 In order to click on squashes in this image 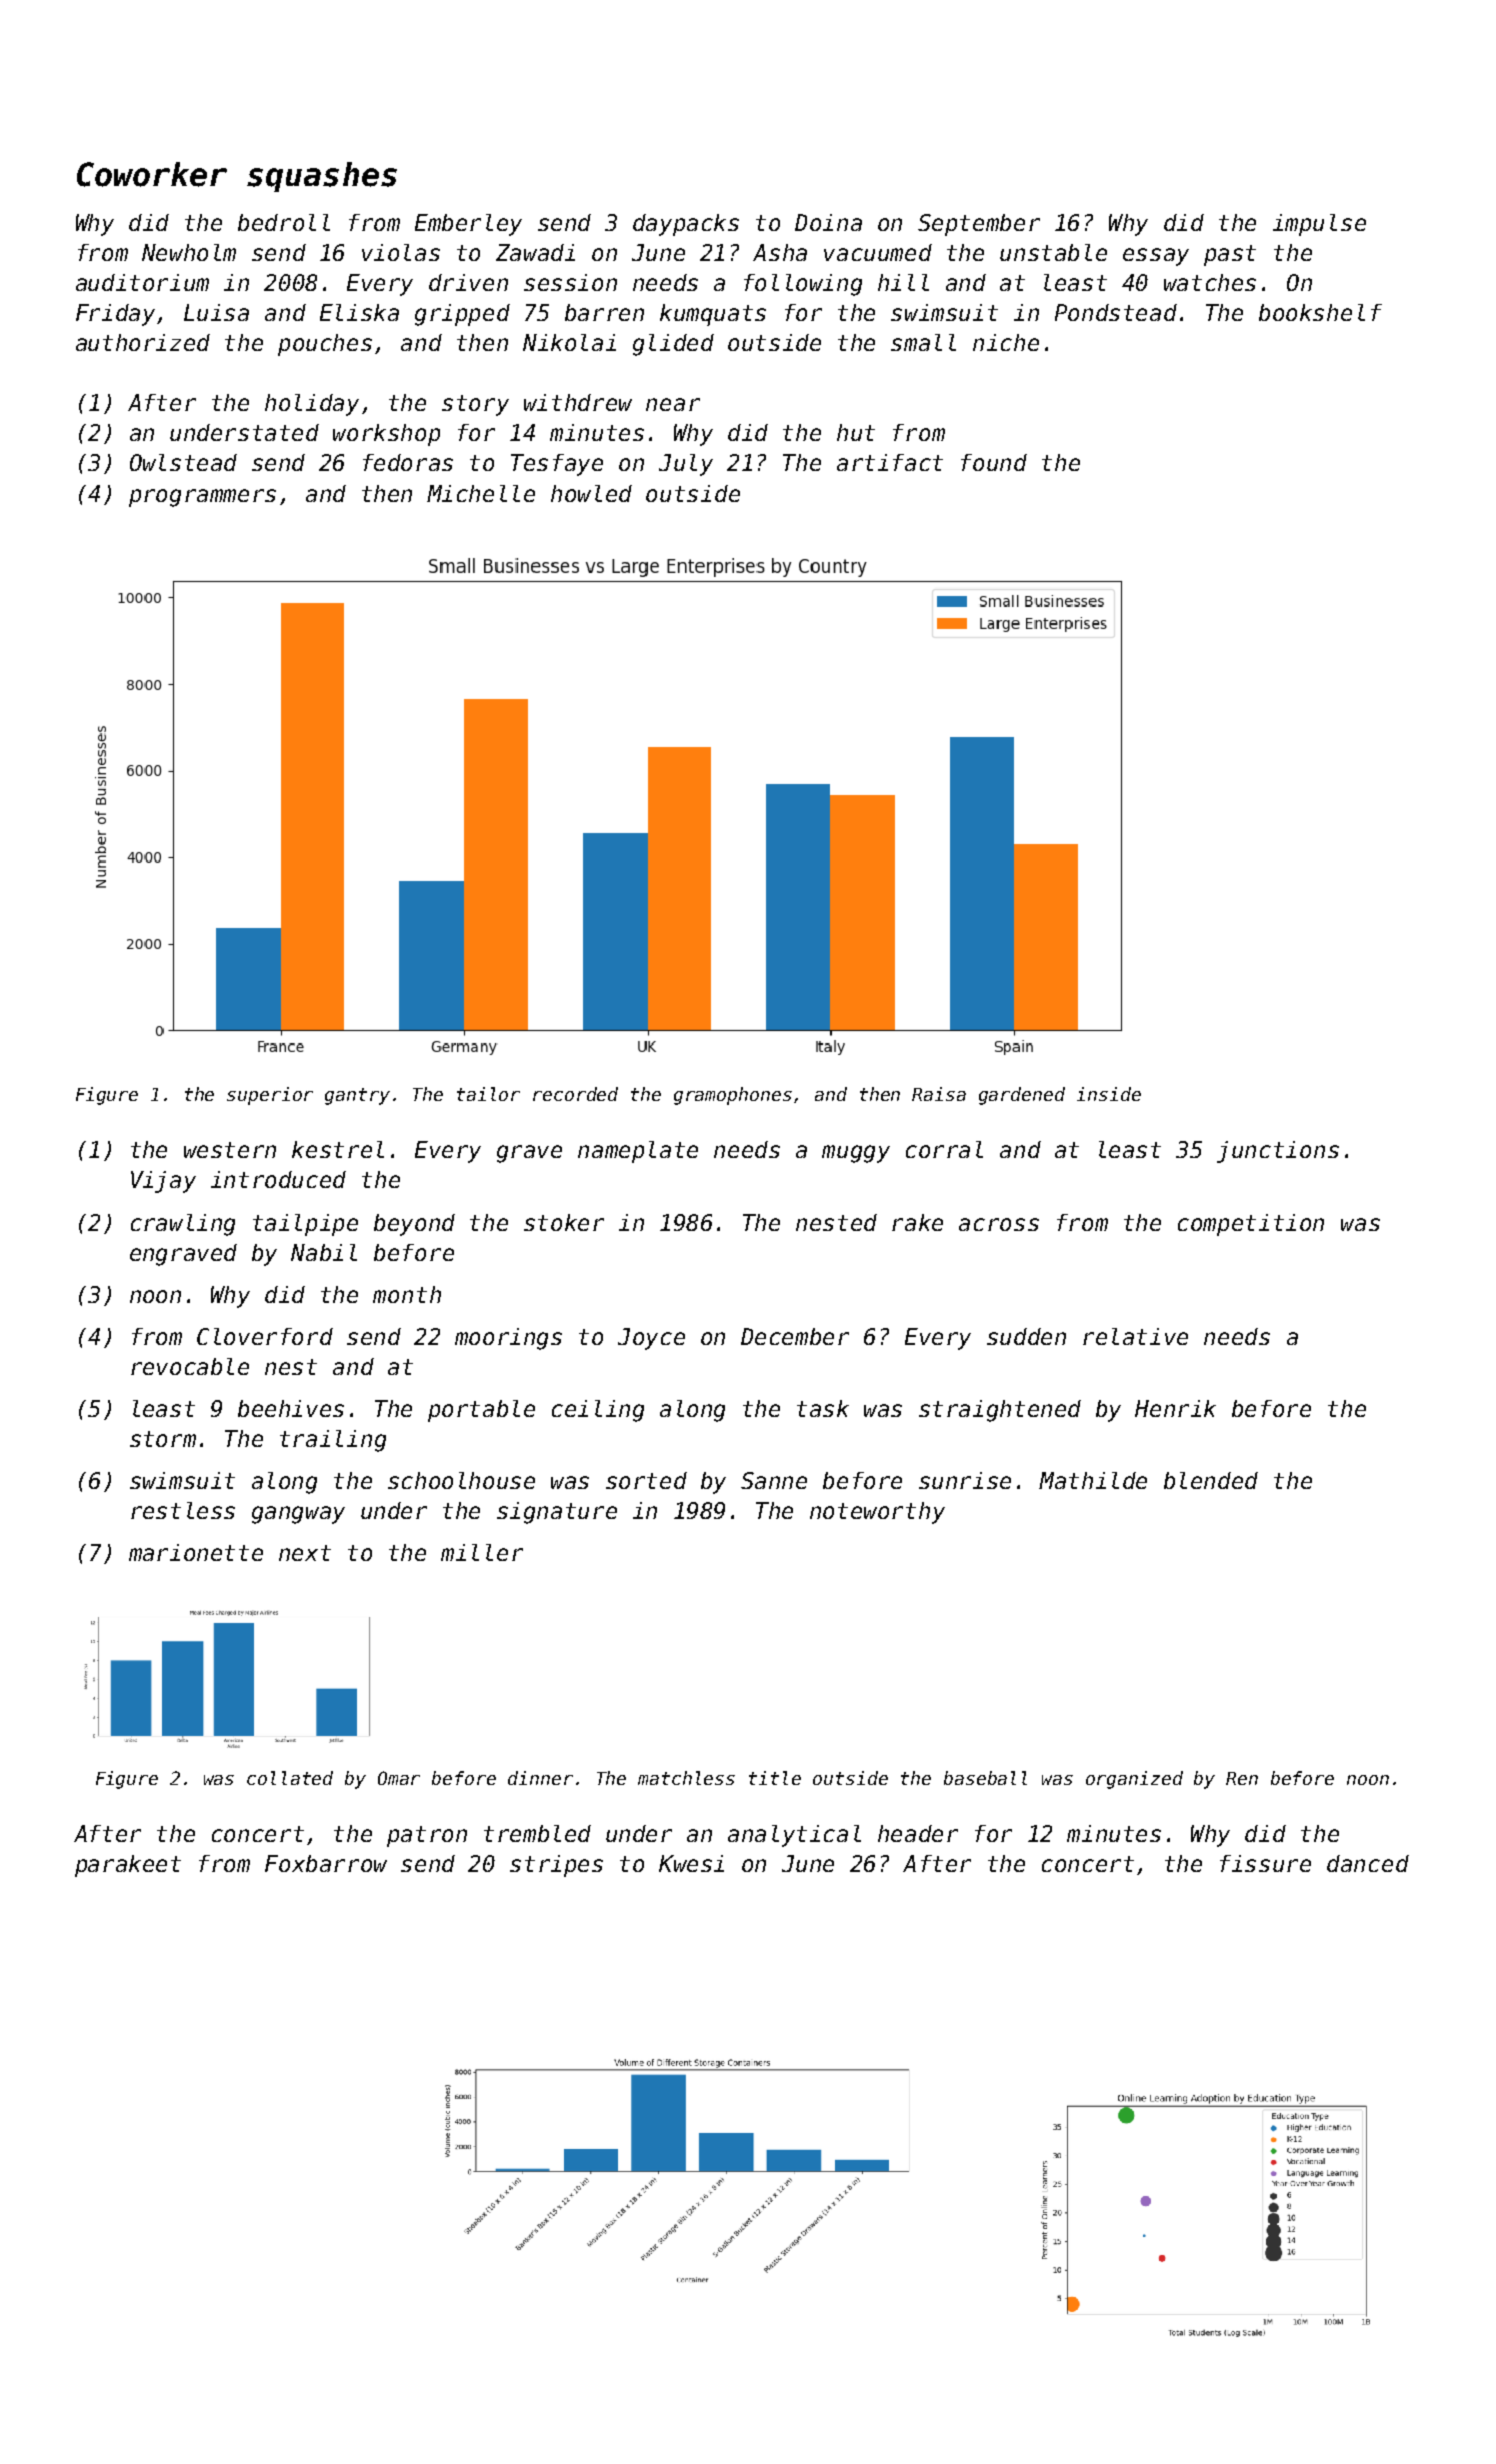, I will do `click(322, 177)`.
